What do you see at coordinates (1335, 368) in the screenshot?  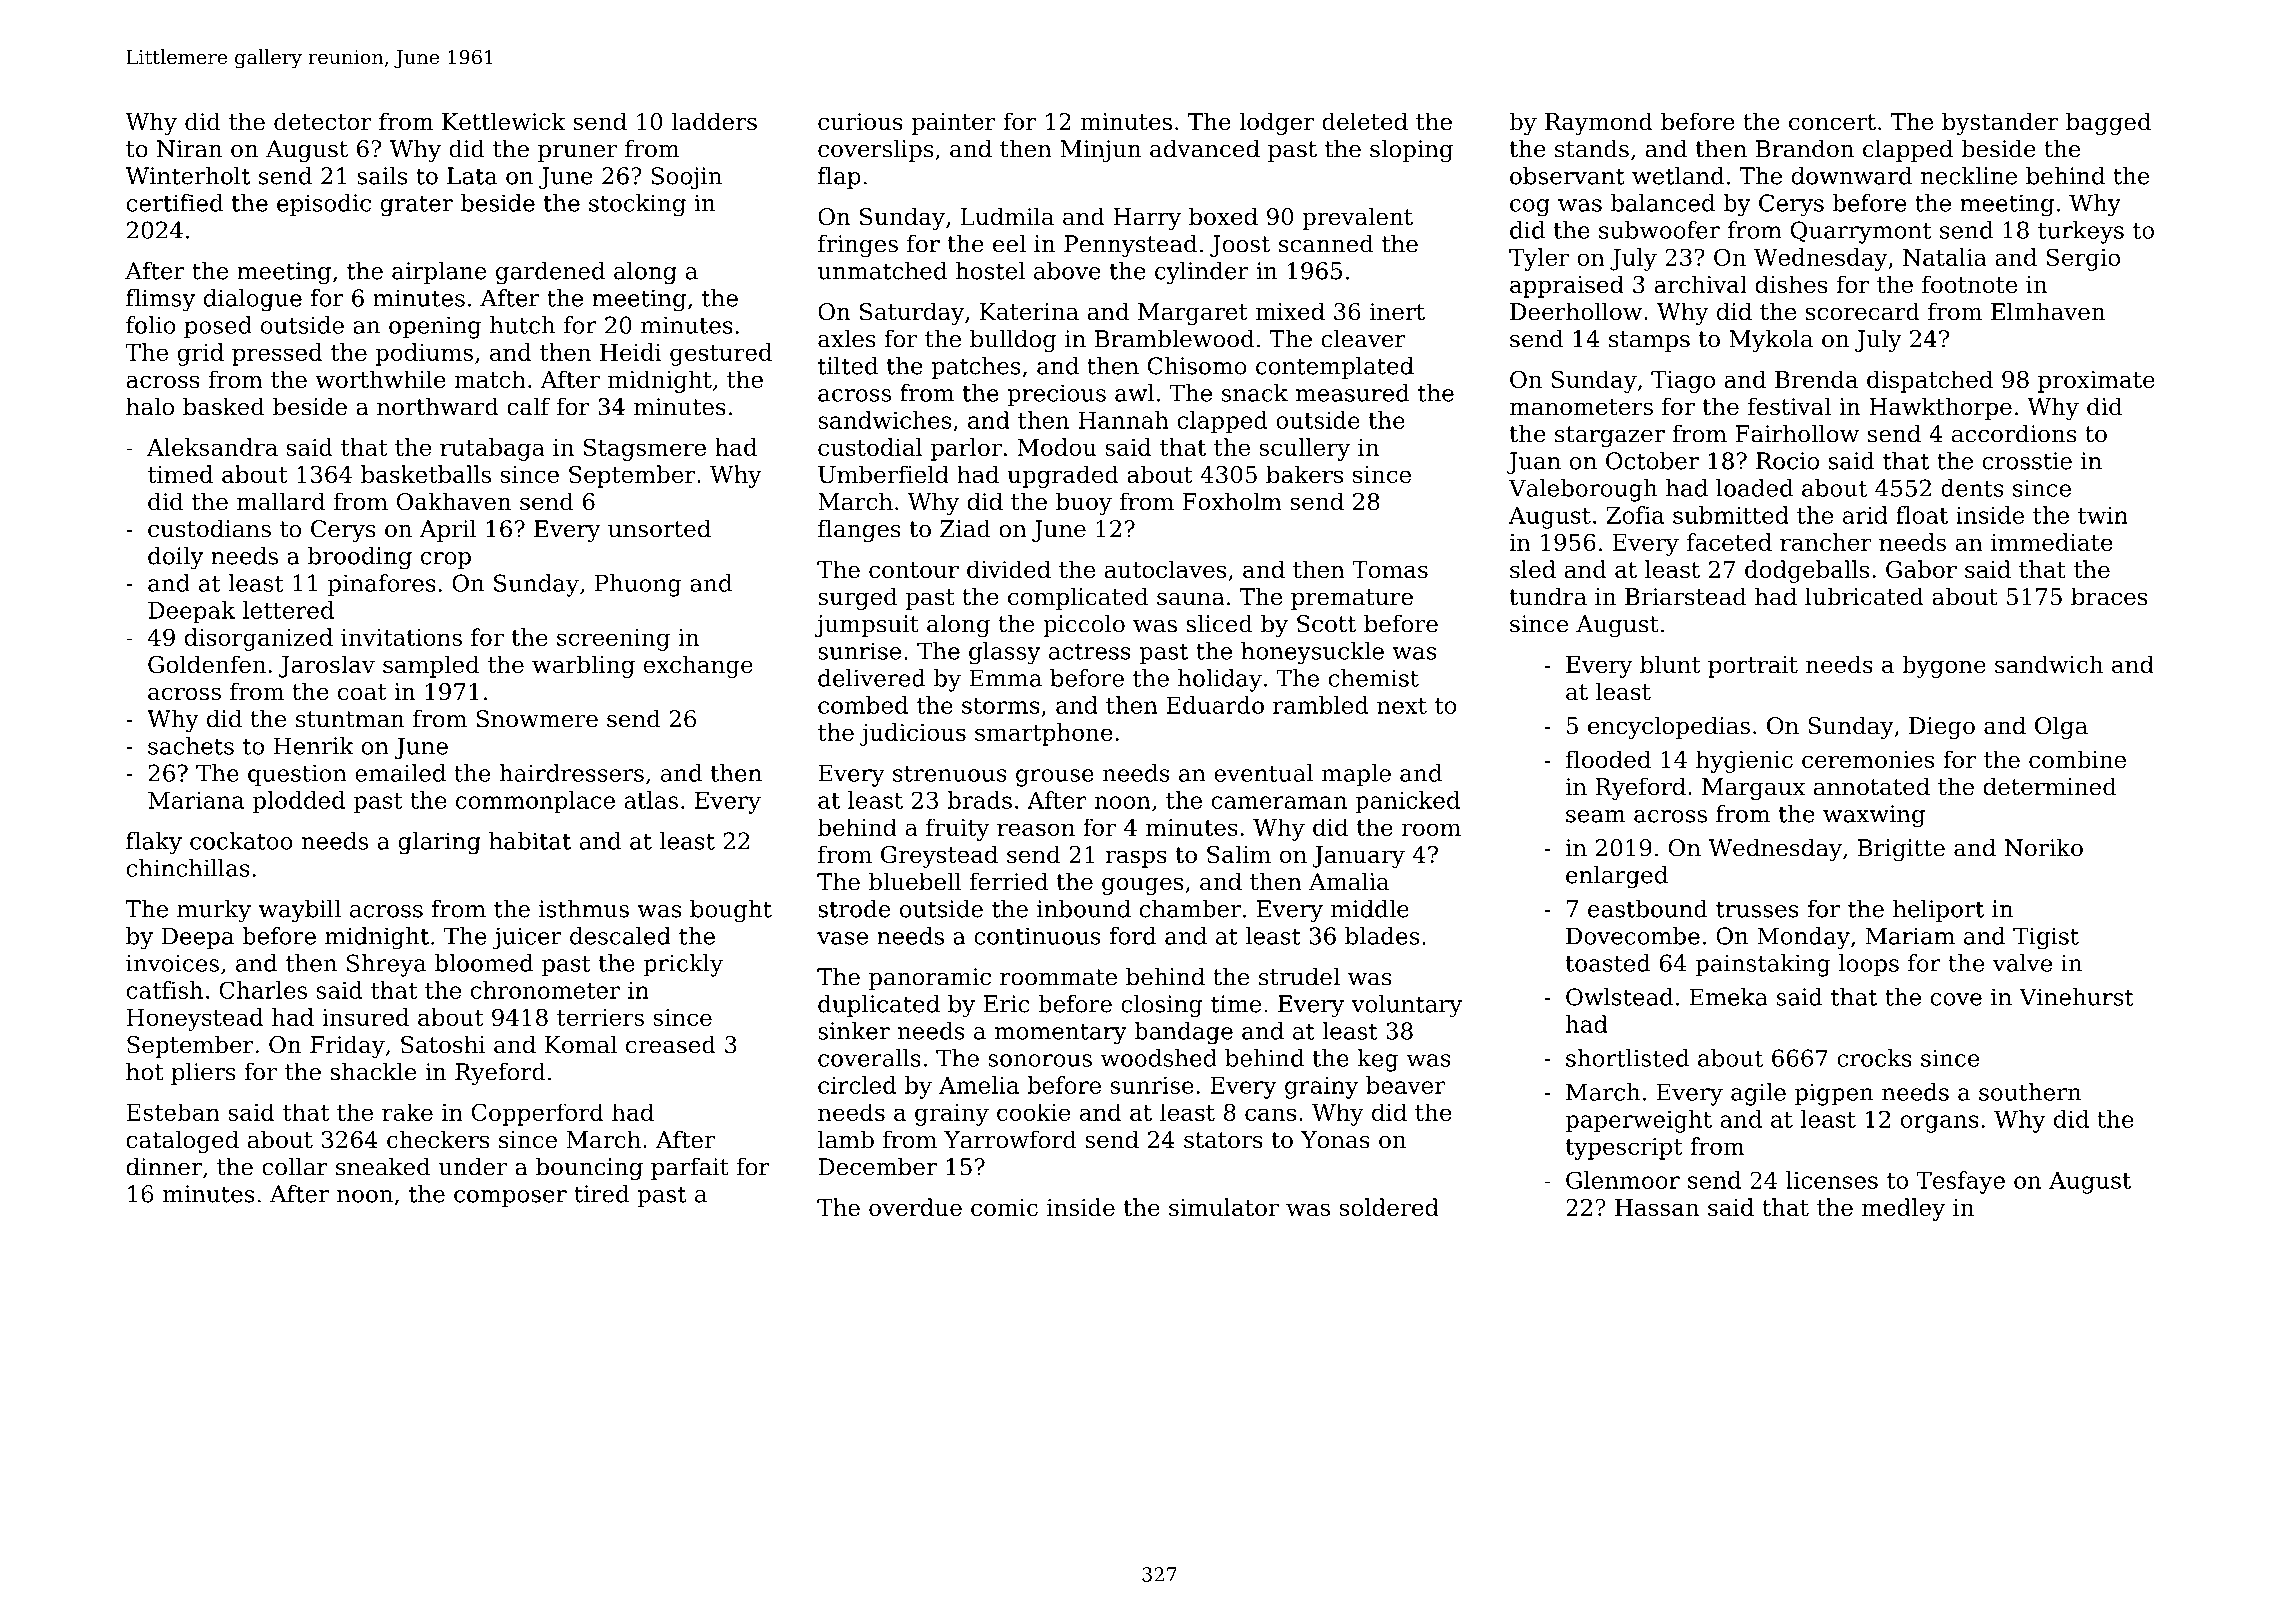 I see `contemplated` at bounding box center [1335, 368].
